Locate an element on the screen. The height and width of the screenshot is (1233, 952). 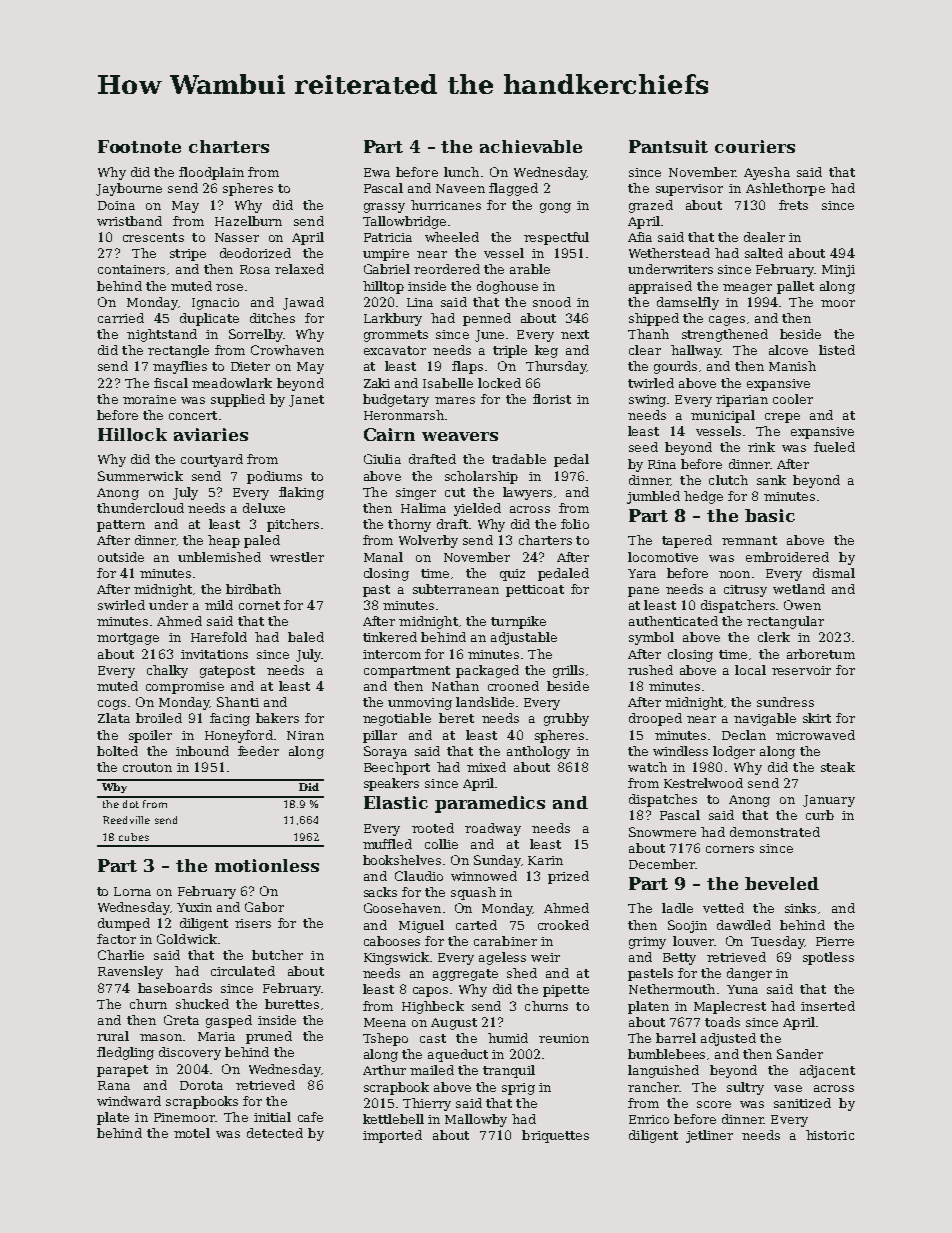
cafe is located at coordinates (310, 1117).
